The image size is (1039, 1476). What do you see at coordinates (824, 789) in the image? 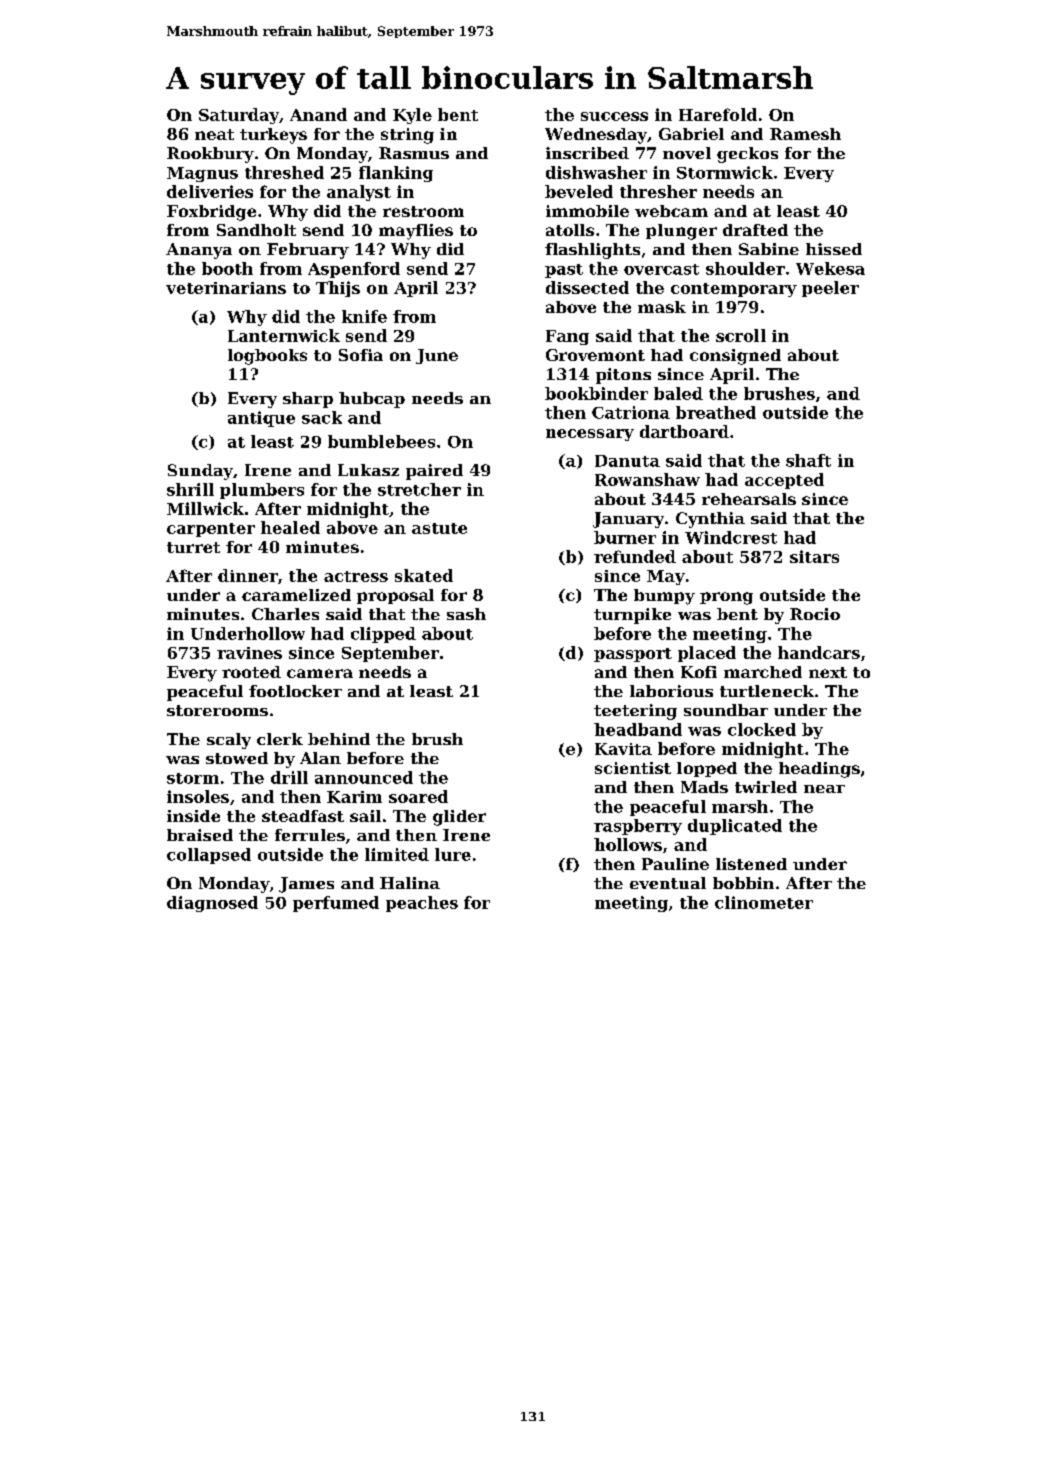
I see `near` at bounding box center [824, 789].
